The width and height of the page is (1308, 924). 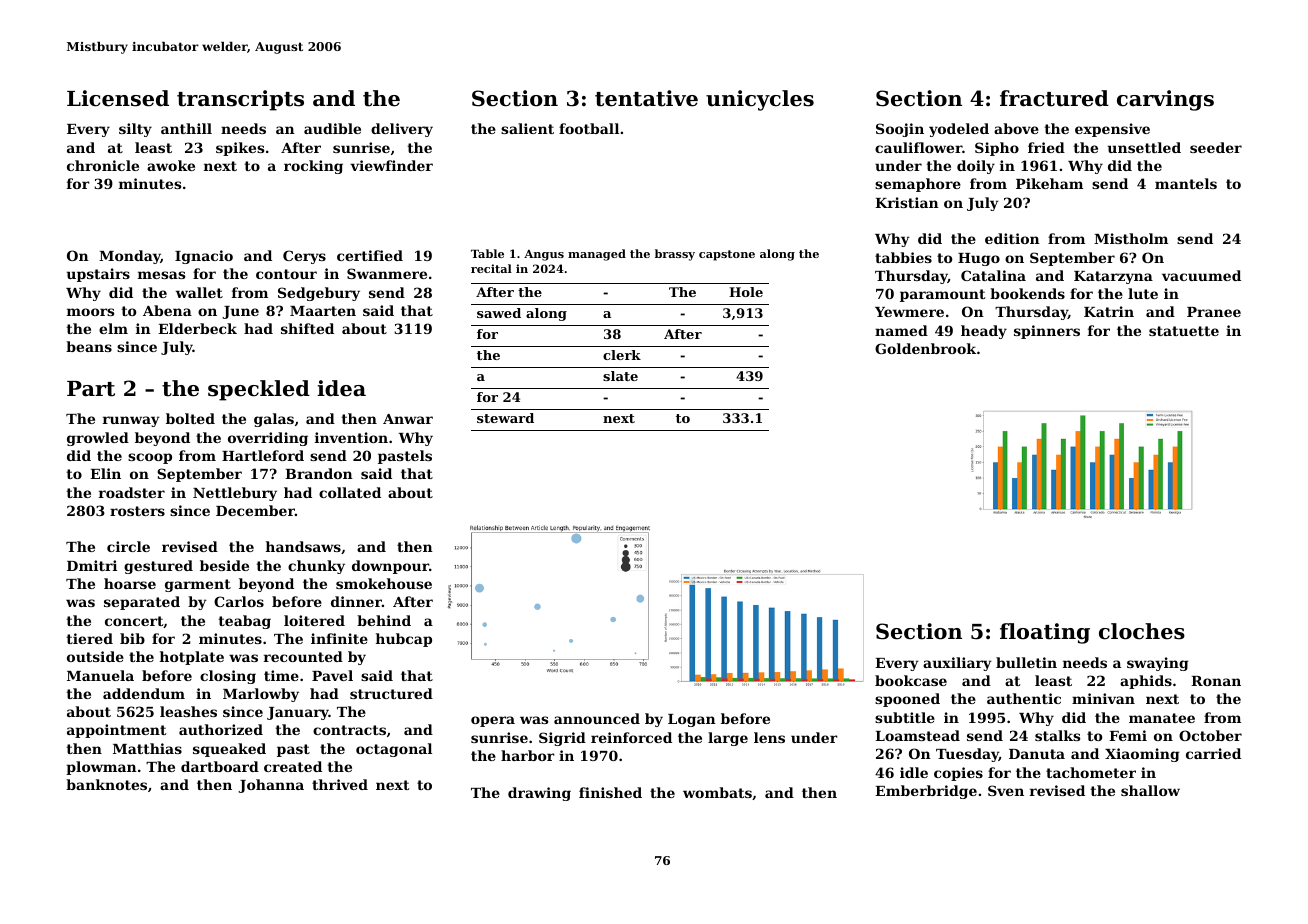 I want to click on Carlos, so click(x=239, y=601).
